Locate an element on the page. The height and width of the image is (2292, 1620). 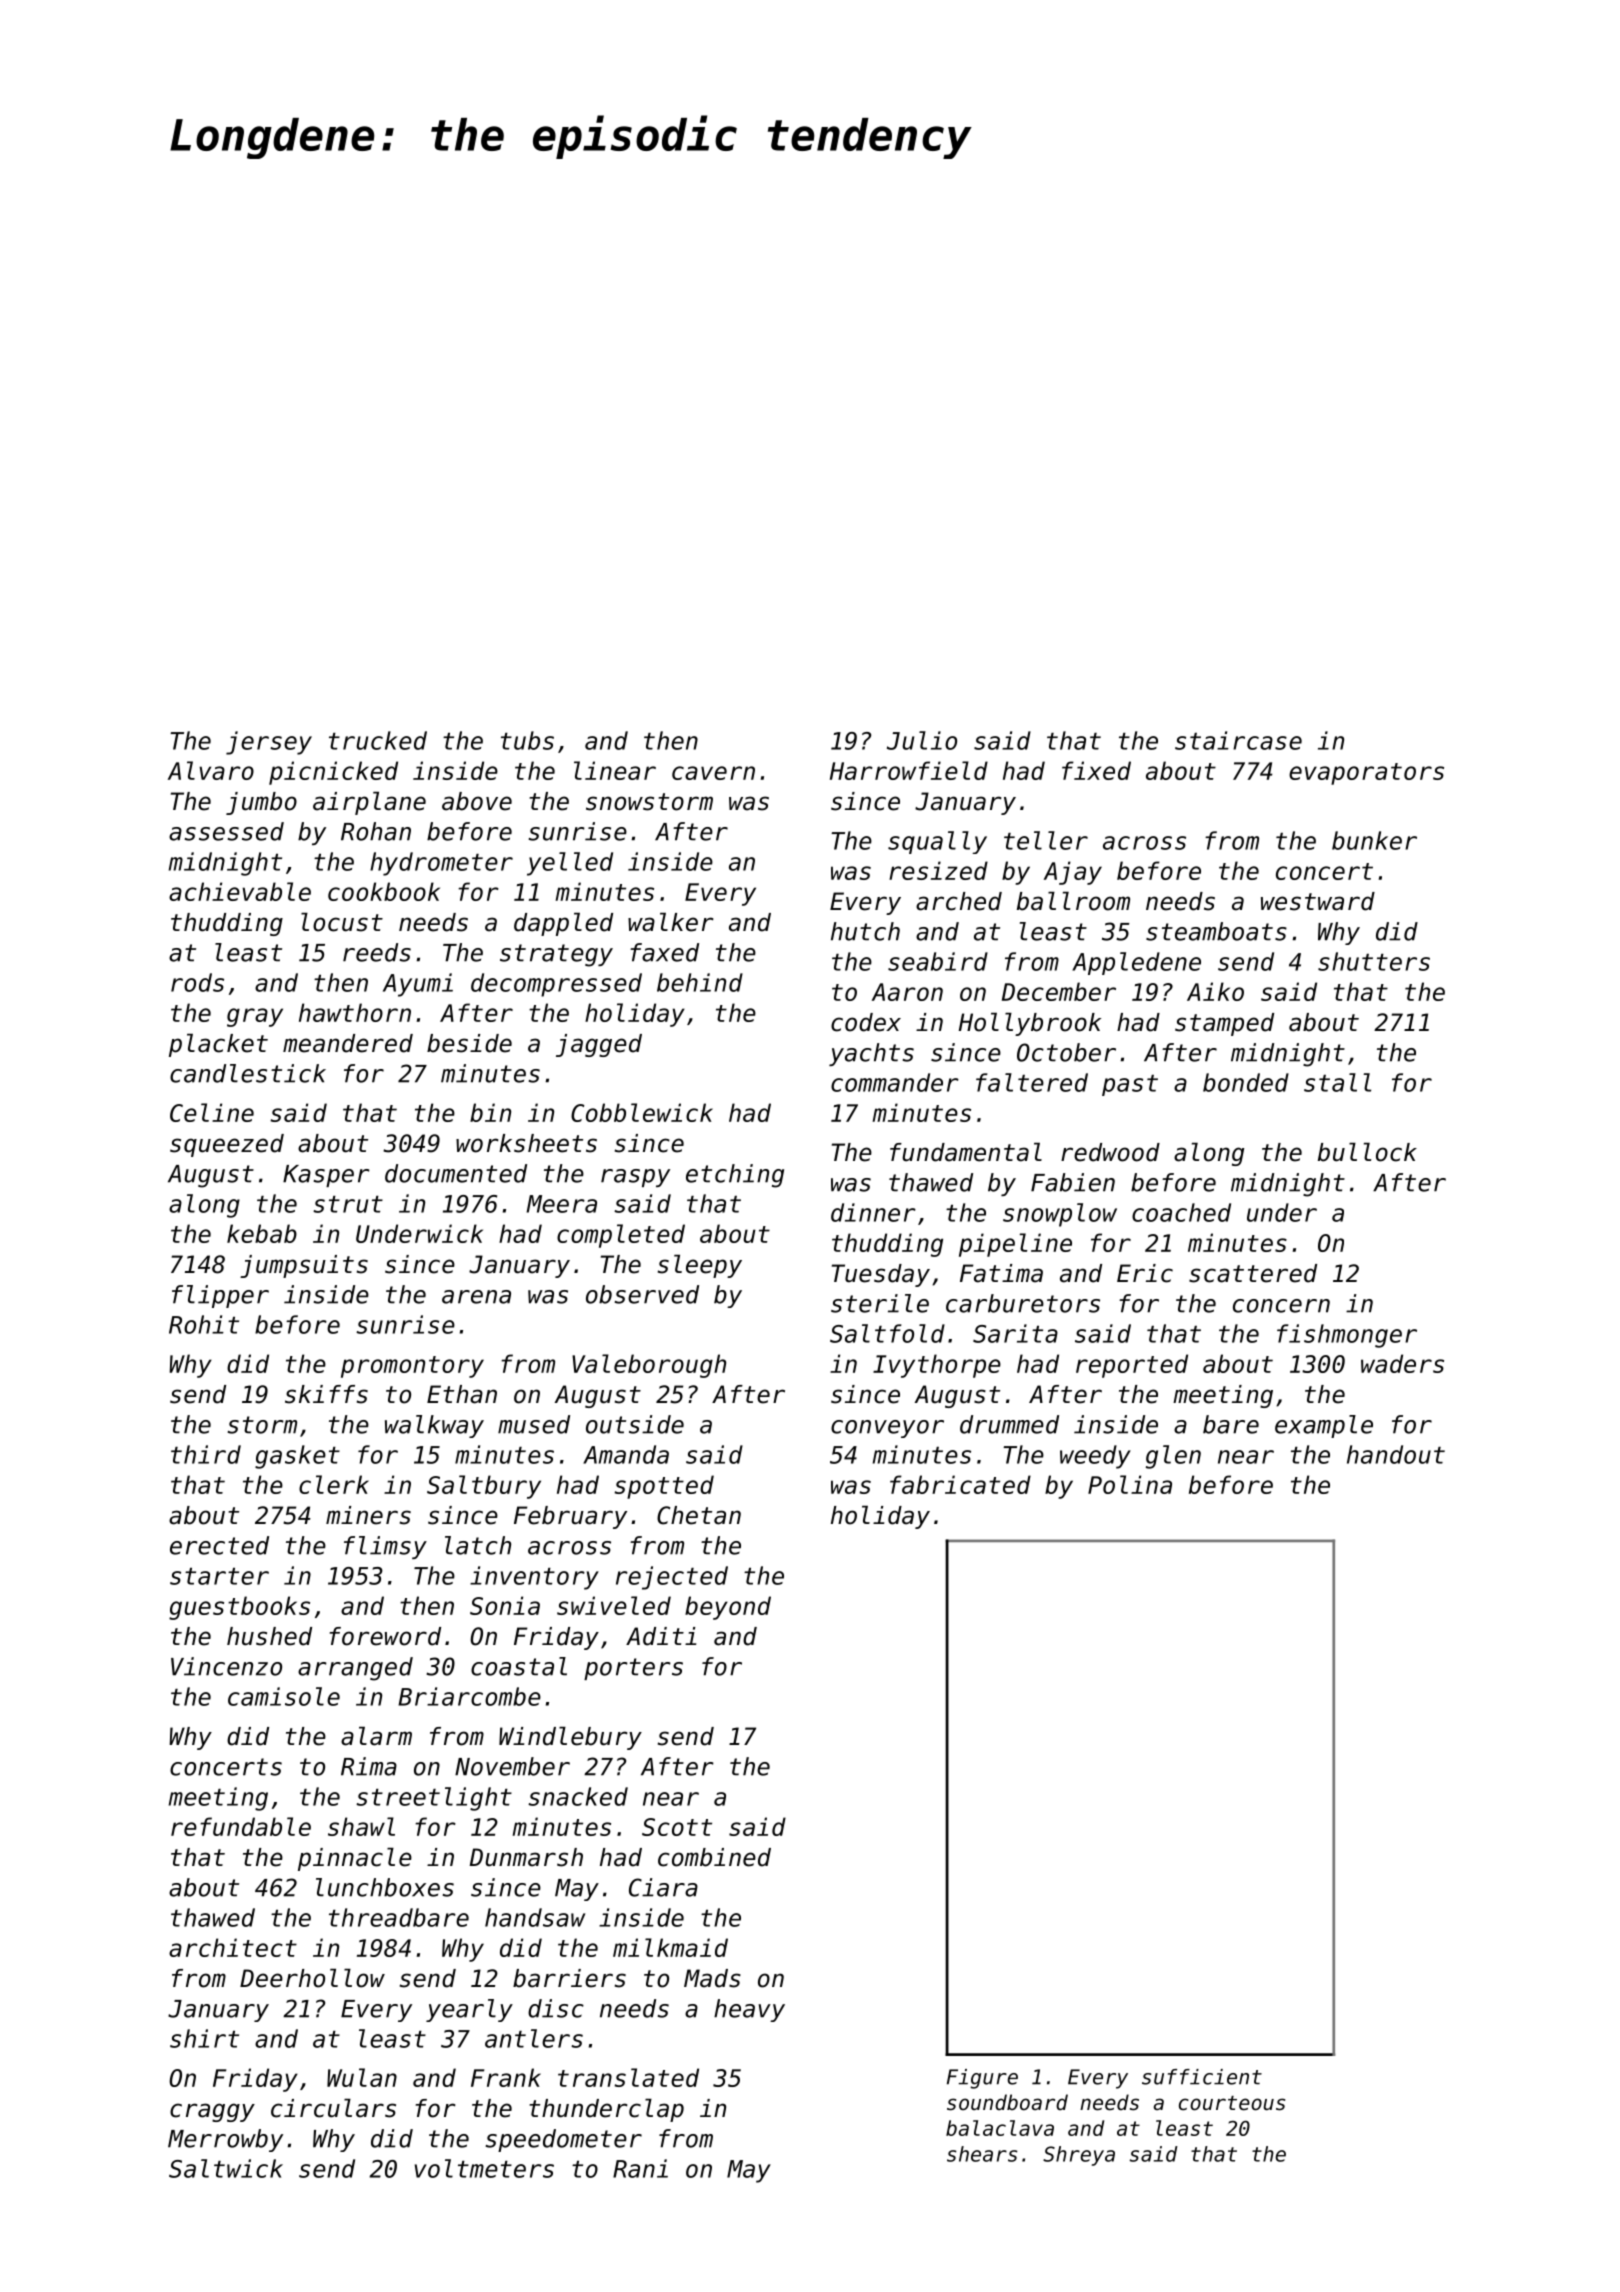
Polina is located at coordinates (1130, 1484).
